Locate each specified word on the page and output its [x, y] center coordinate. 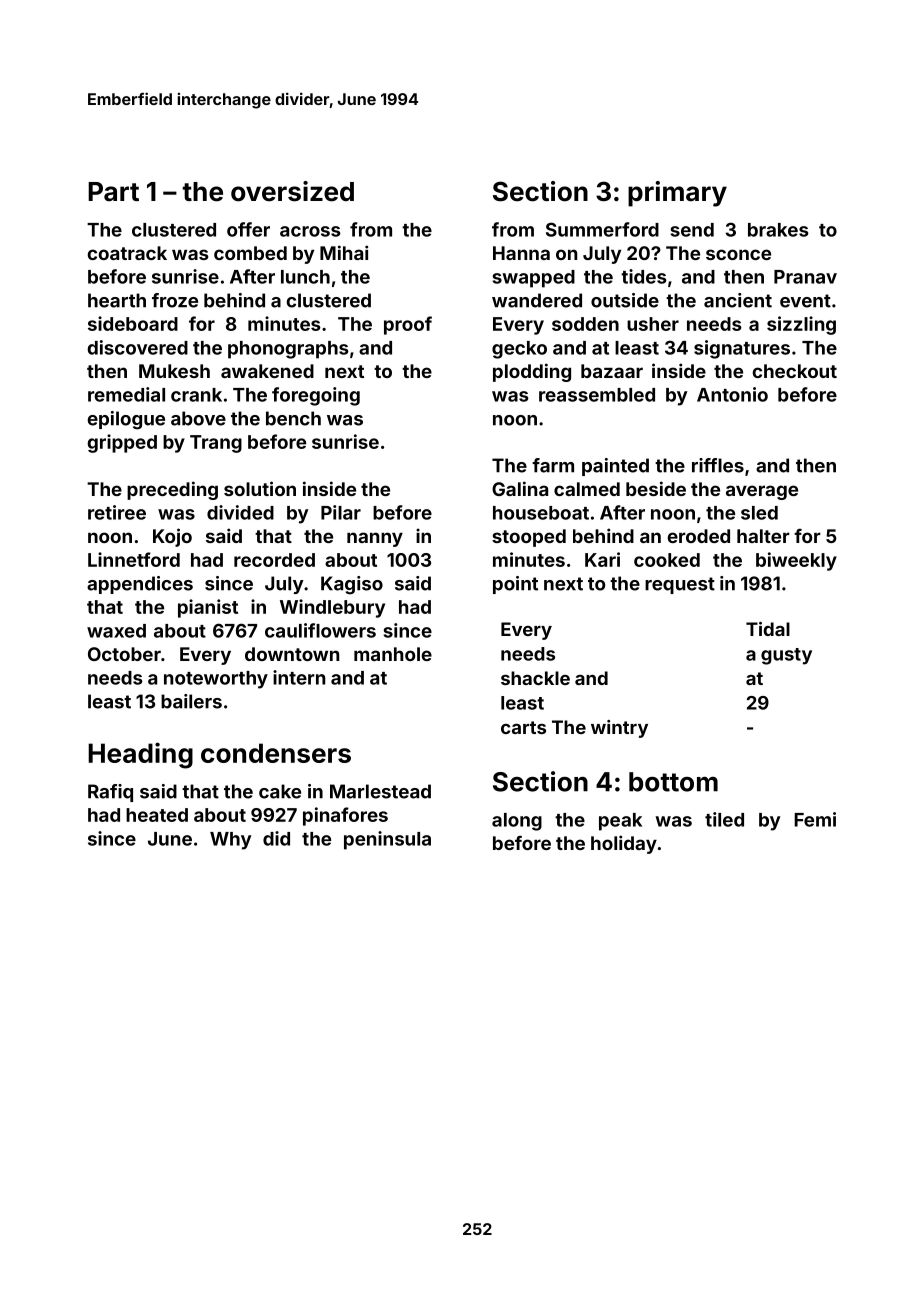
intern [299, 677]
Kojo [172, 537]
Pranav [805, 277]
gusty [786, 656]
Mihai [344, 252]
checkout [795, 371]
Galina [520, 488]
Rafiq [110, 793]
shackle [535, 678]
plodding [532, 372]
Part [113, 192]
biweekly [796, 561]
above [198, 418]
